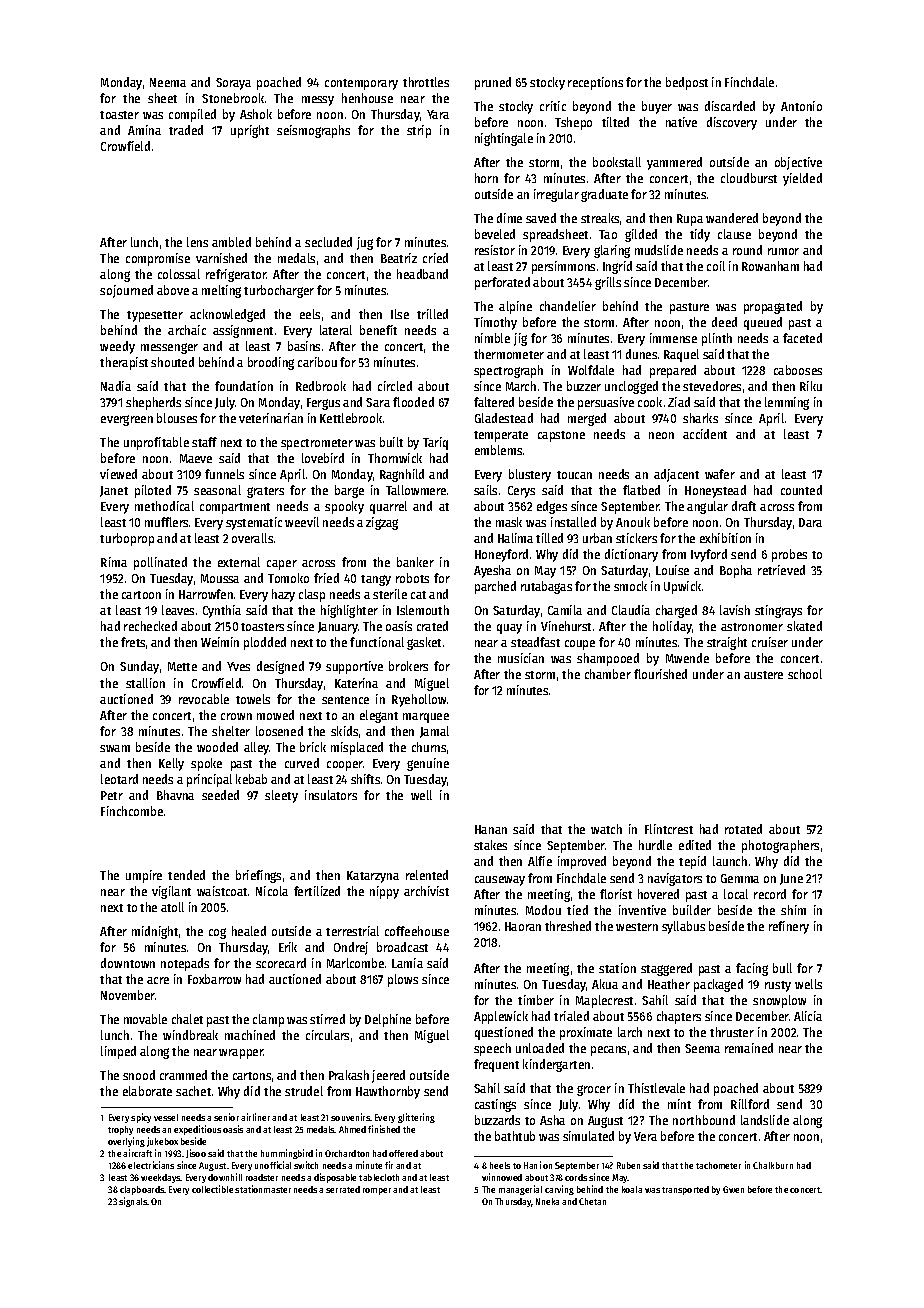 Image resolution: width=924 pixels, height=1308 pixels. I want to click on umpire, so click(144, 876).
